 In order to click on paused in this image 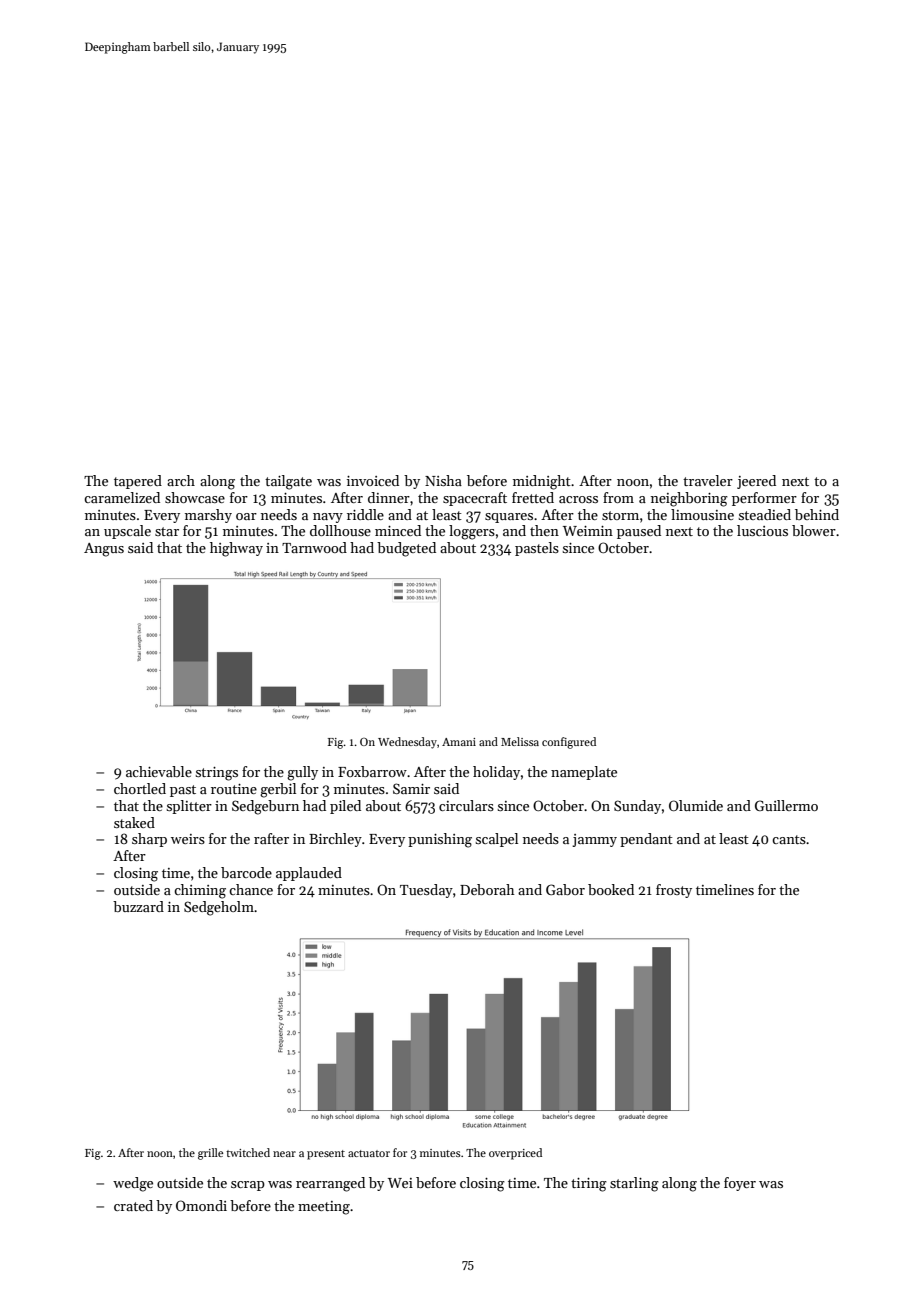, I will do `click(639, 532)`.
